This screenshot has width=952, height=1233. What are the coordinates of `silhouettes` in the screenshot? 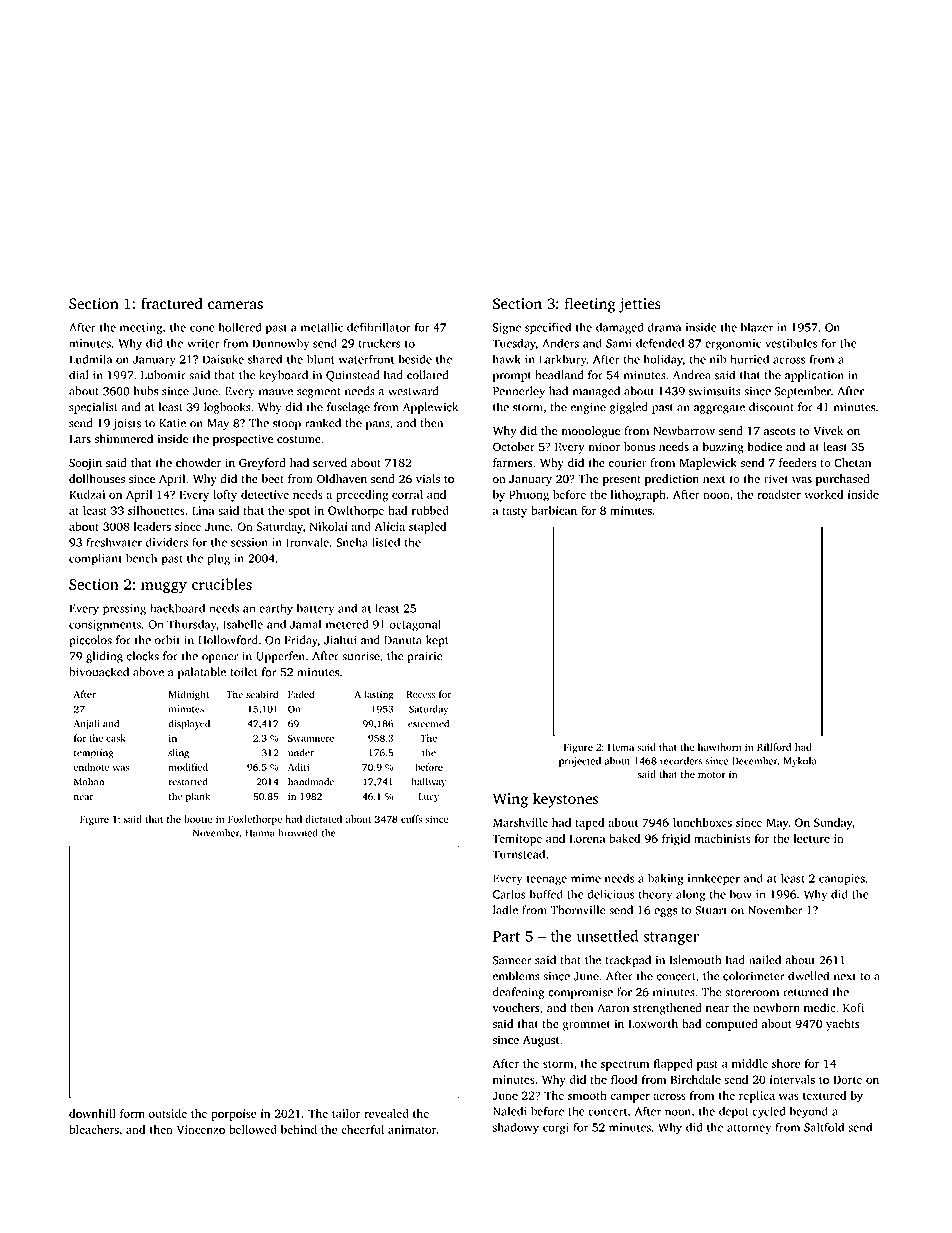 It's located at (156, 510).
